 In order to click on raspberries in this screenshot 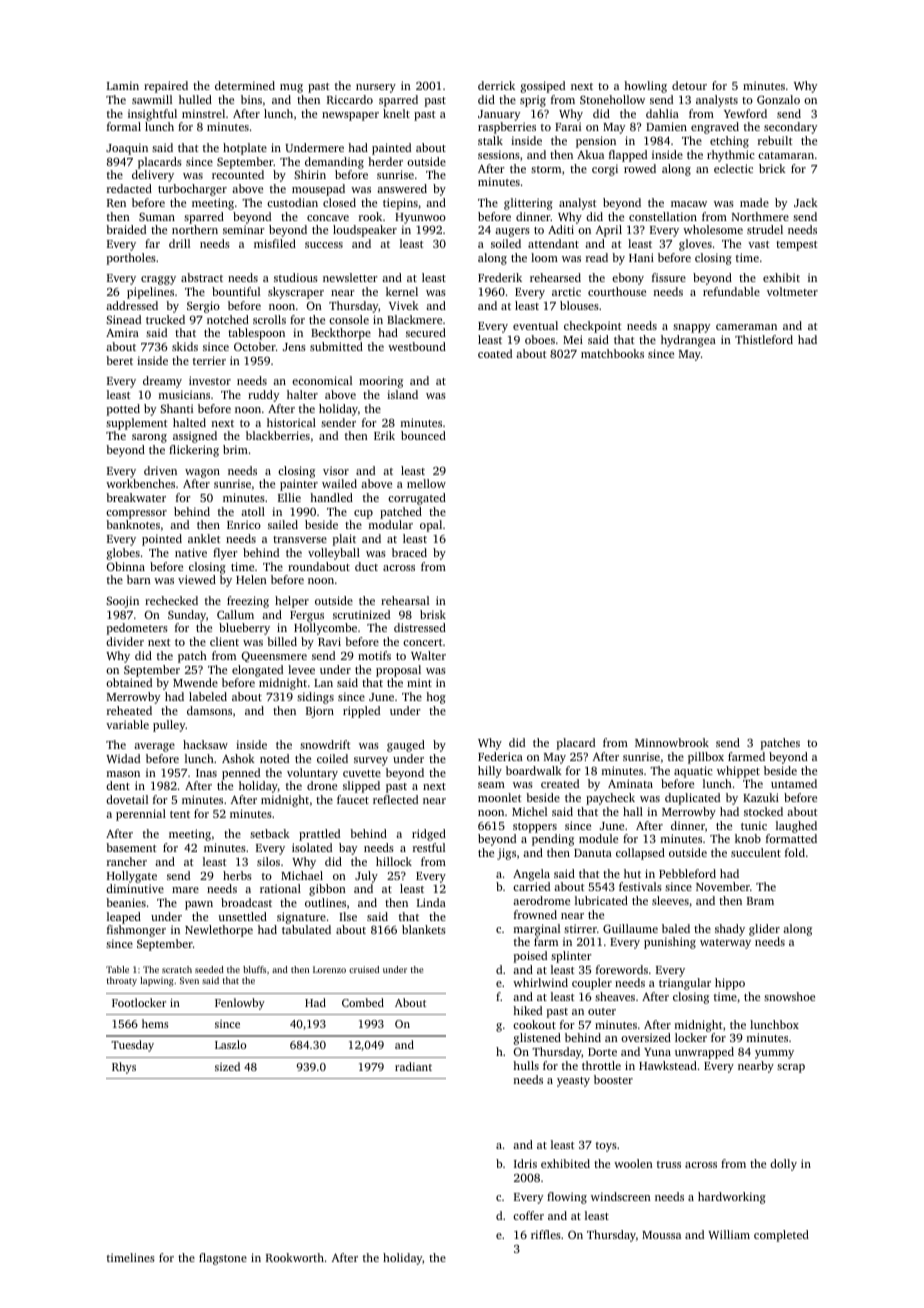, I will do `click(507, 128)`.
